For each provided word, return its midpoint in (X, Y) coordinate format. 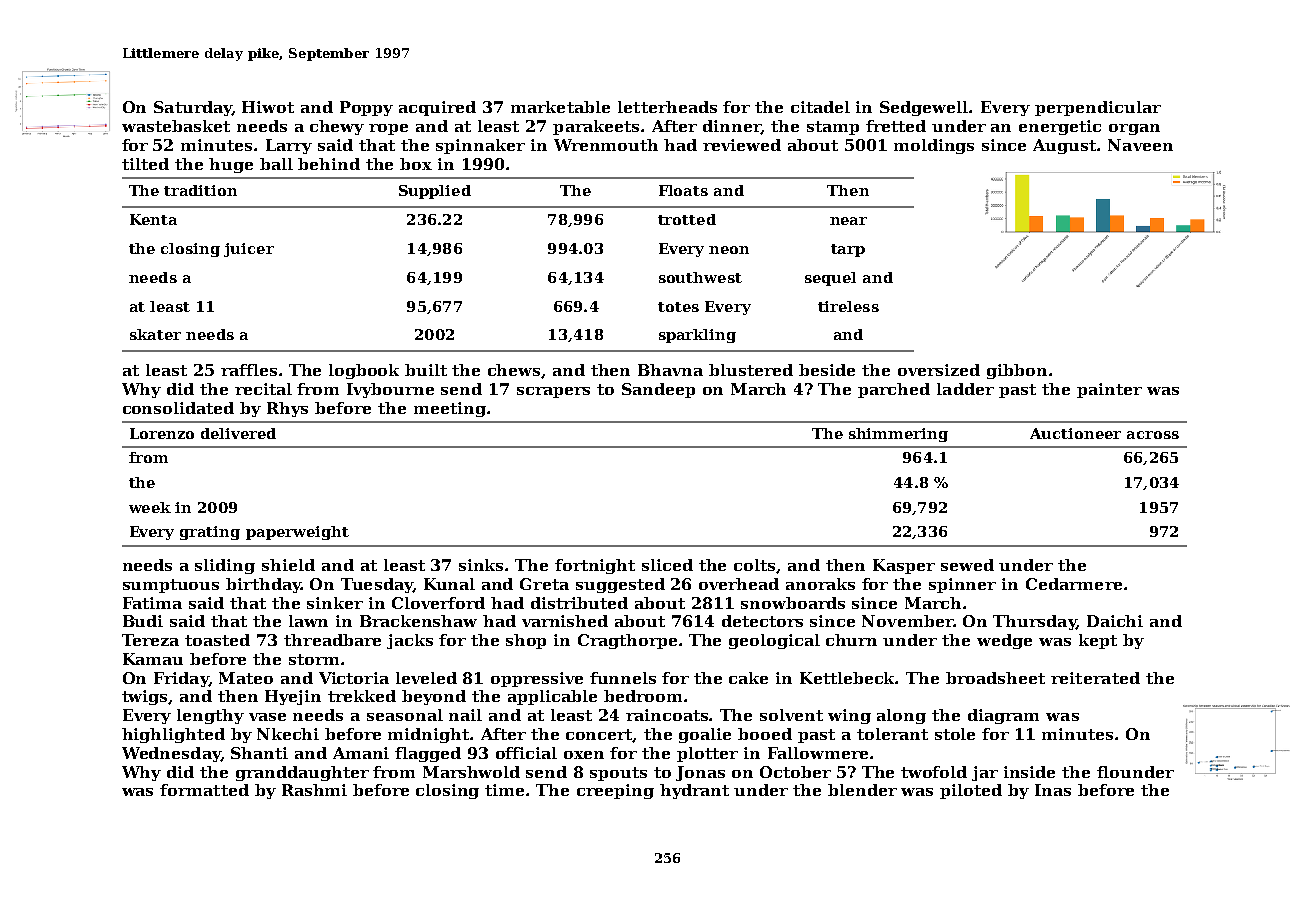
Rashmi (314, 790)
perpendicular (1098, 108)
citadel (820, 107)
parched (894, 390)
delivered (238, 433)
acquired (437, 108)
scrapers (553, 392)
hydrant (694, 791)
